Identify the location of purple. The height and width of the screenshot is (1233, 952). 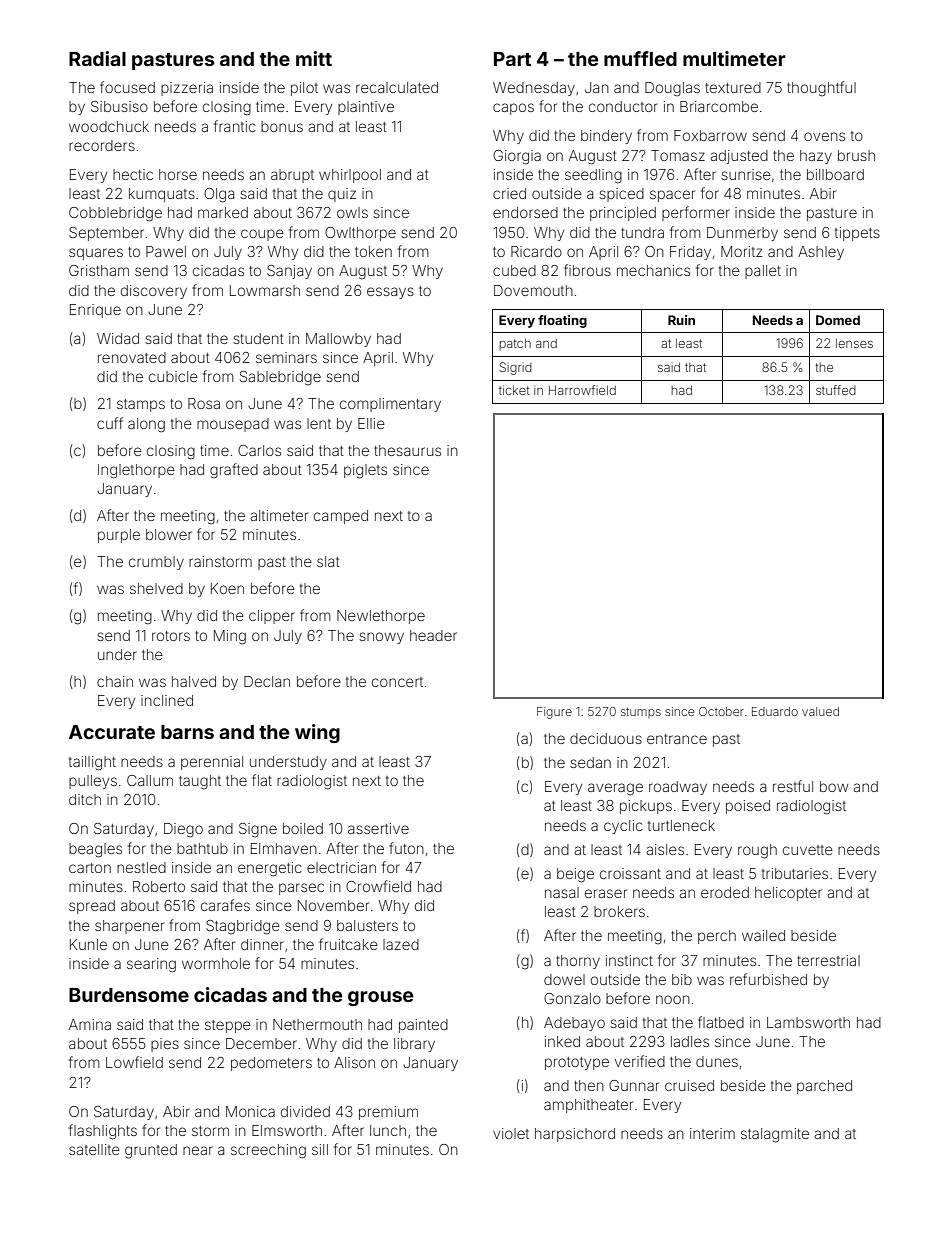
(119, 536).
